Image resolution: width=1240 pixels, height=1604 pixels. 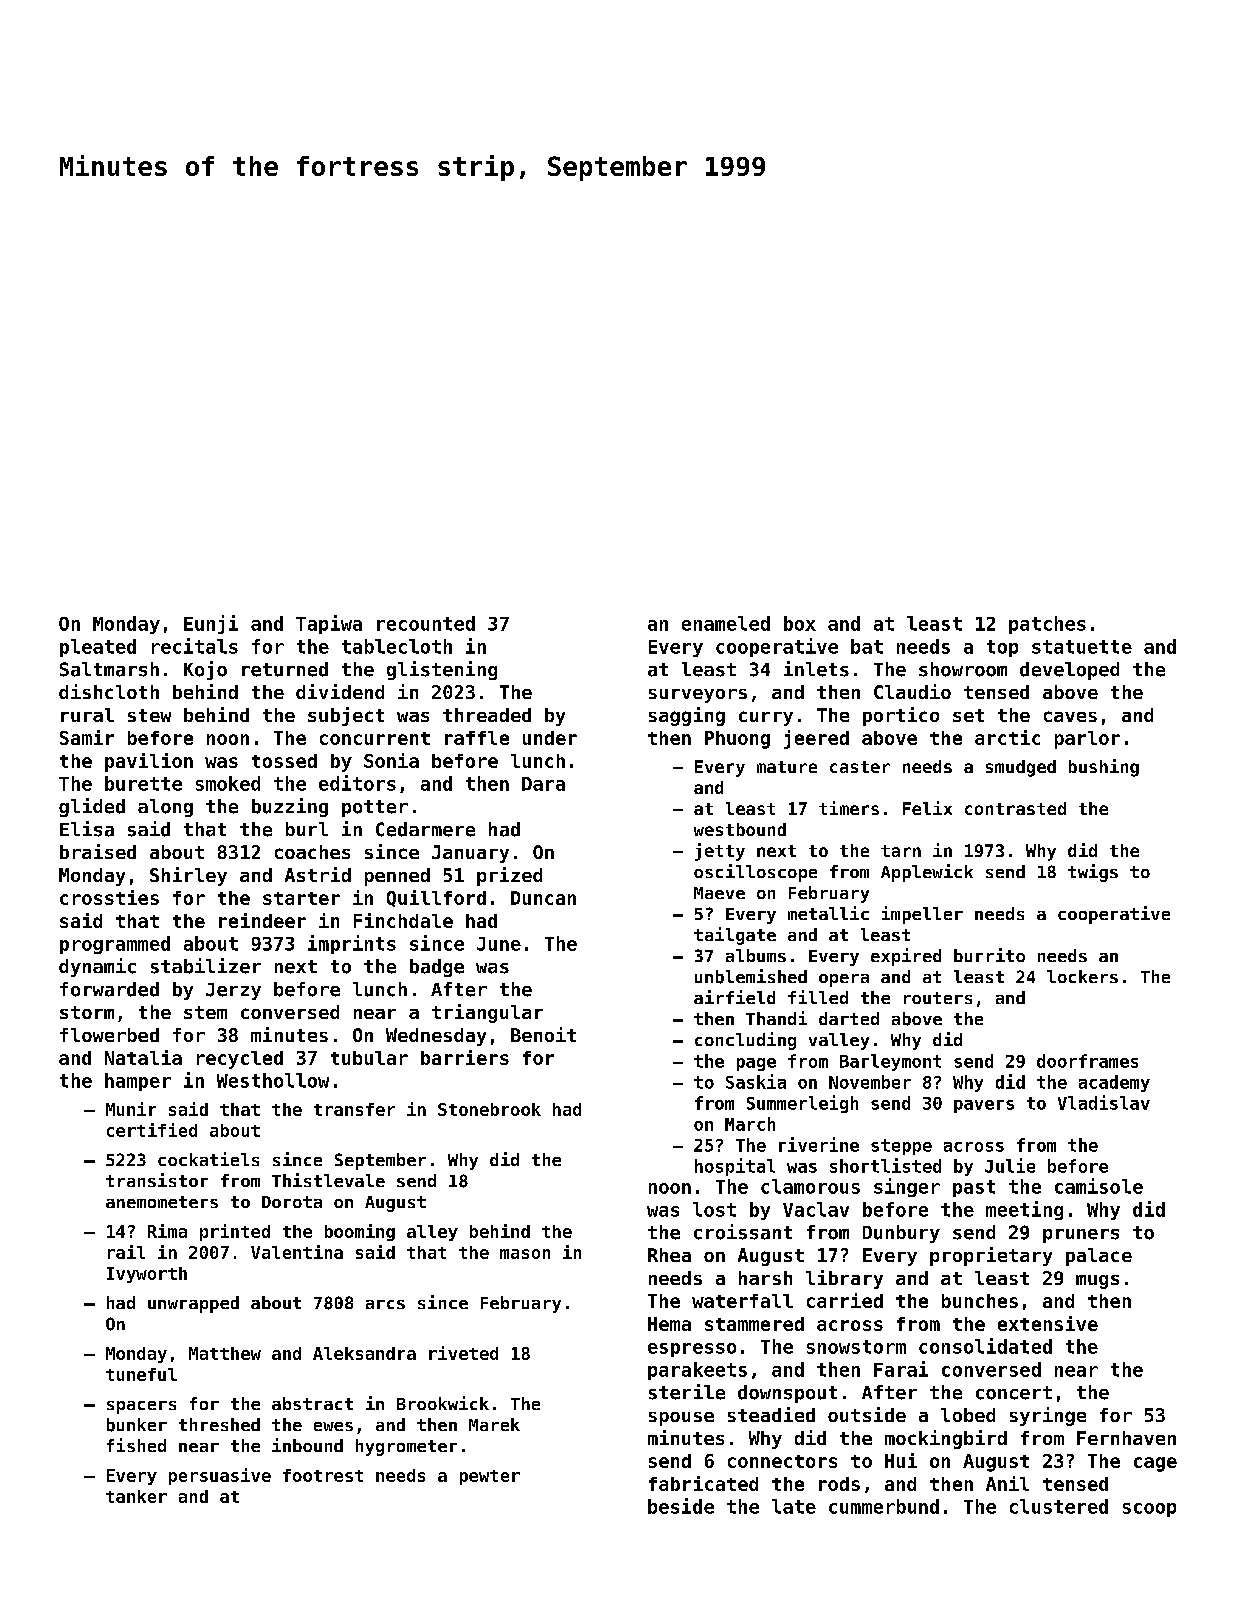 What do you see at coordinates (137, 1425) in the page?
I see `bunker` at bounding box center [137, 1425].
